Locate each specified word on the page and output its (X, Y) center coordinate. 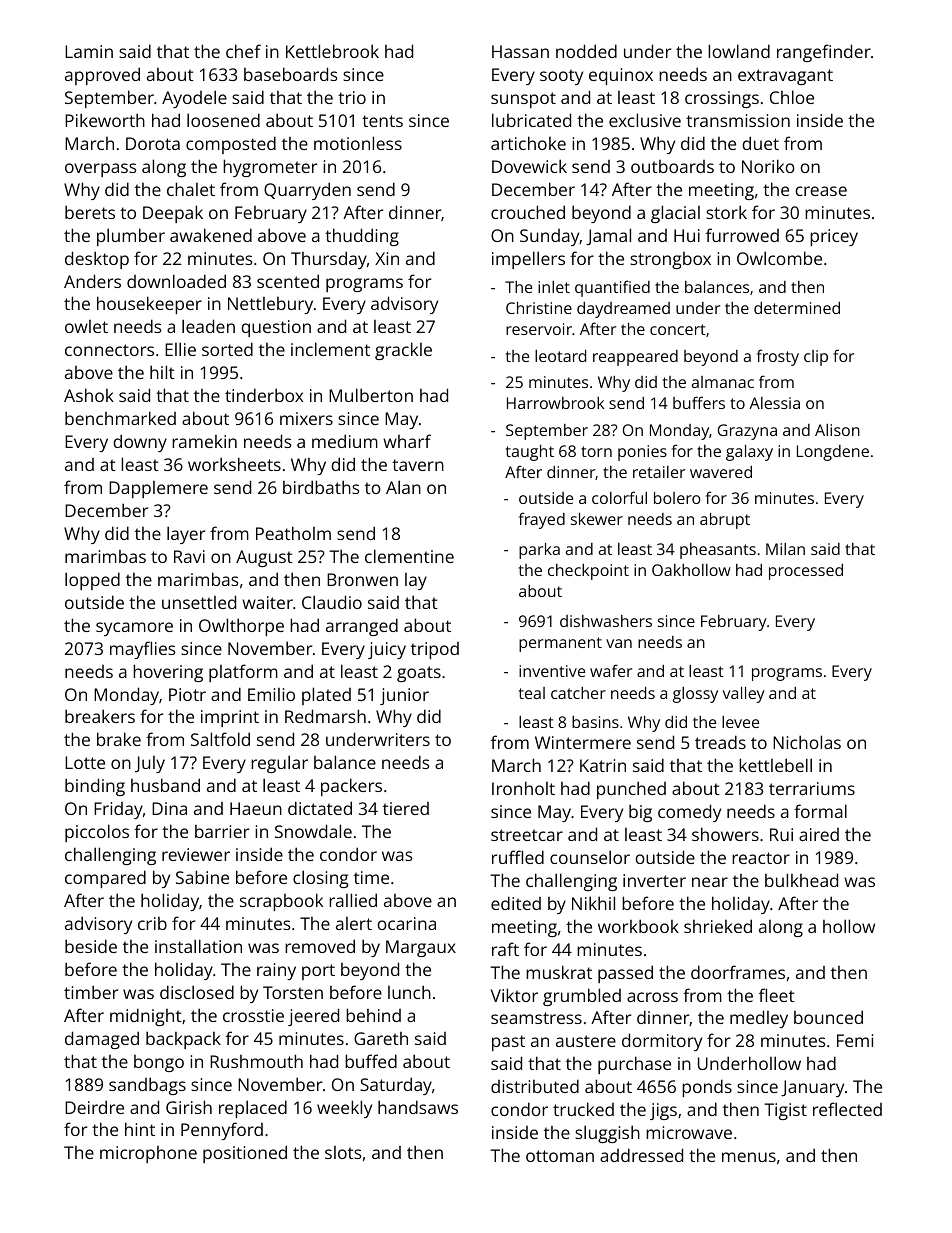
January (812, 1088)
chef (243, 51)
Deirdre (94, 1107)
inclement (330, 349)
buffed (371, 1061)
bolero (677, 498)
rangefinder (824, 53)
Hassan (520, 51)
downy (140, 443)
